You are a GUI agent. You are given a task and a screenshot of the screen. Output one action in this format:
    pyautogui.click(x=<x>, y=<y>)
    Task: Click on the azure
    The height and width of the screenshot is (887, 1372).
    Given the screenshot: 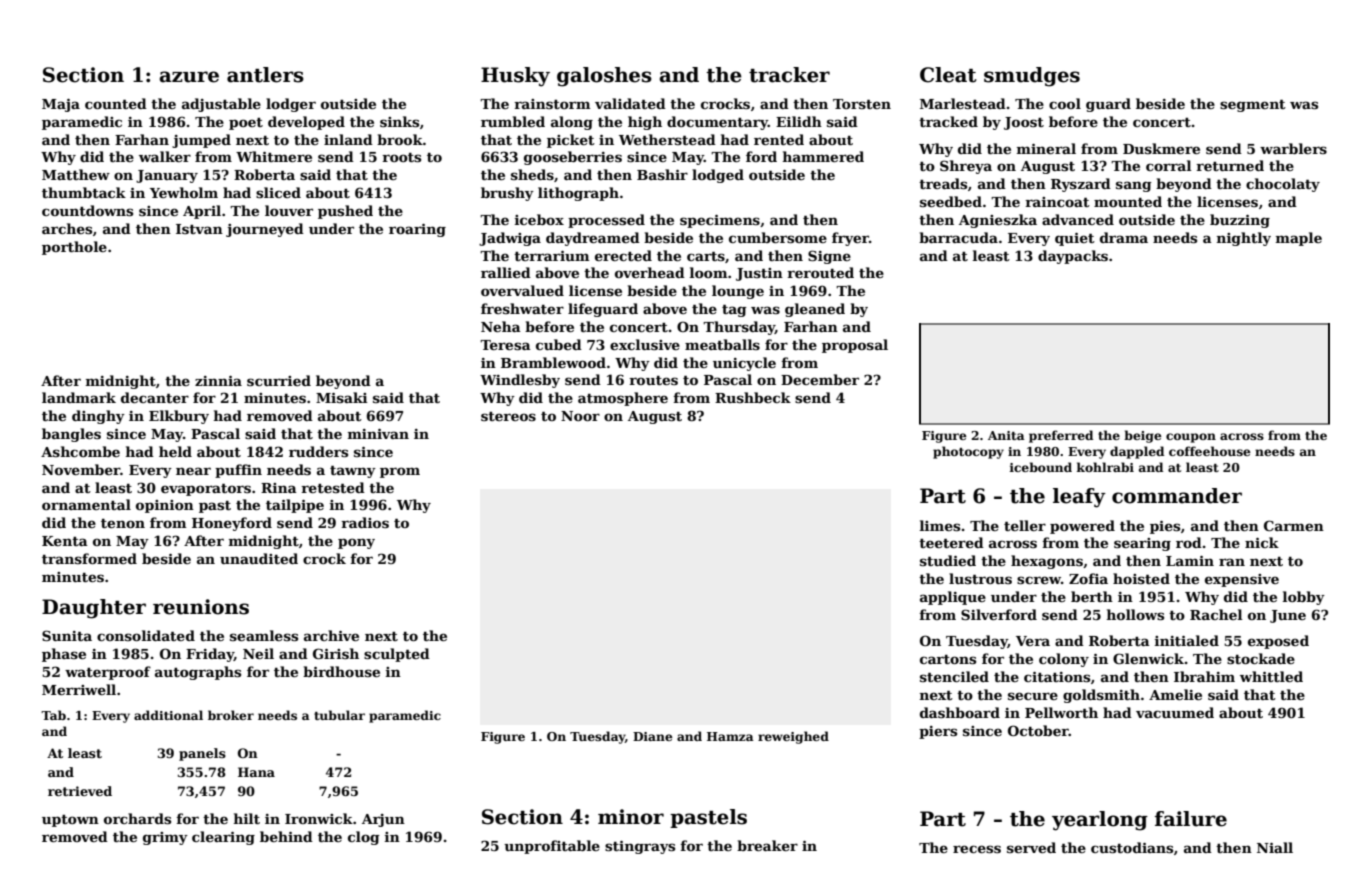 What is the action you would take?
    pyautogui.click(x=189, y=77)
